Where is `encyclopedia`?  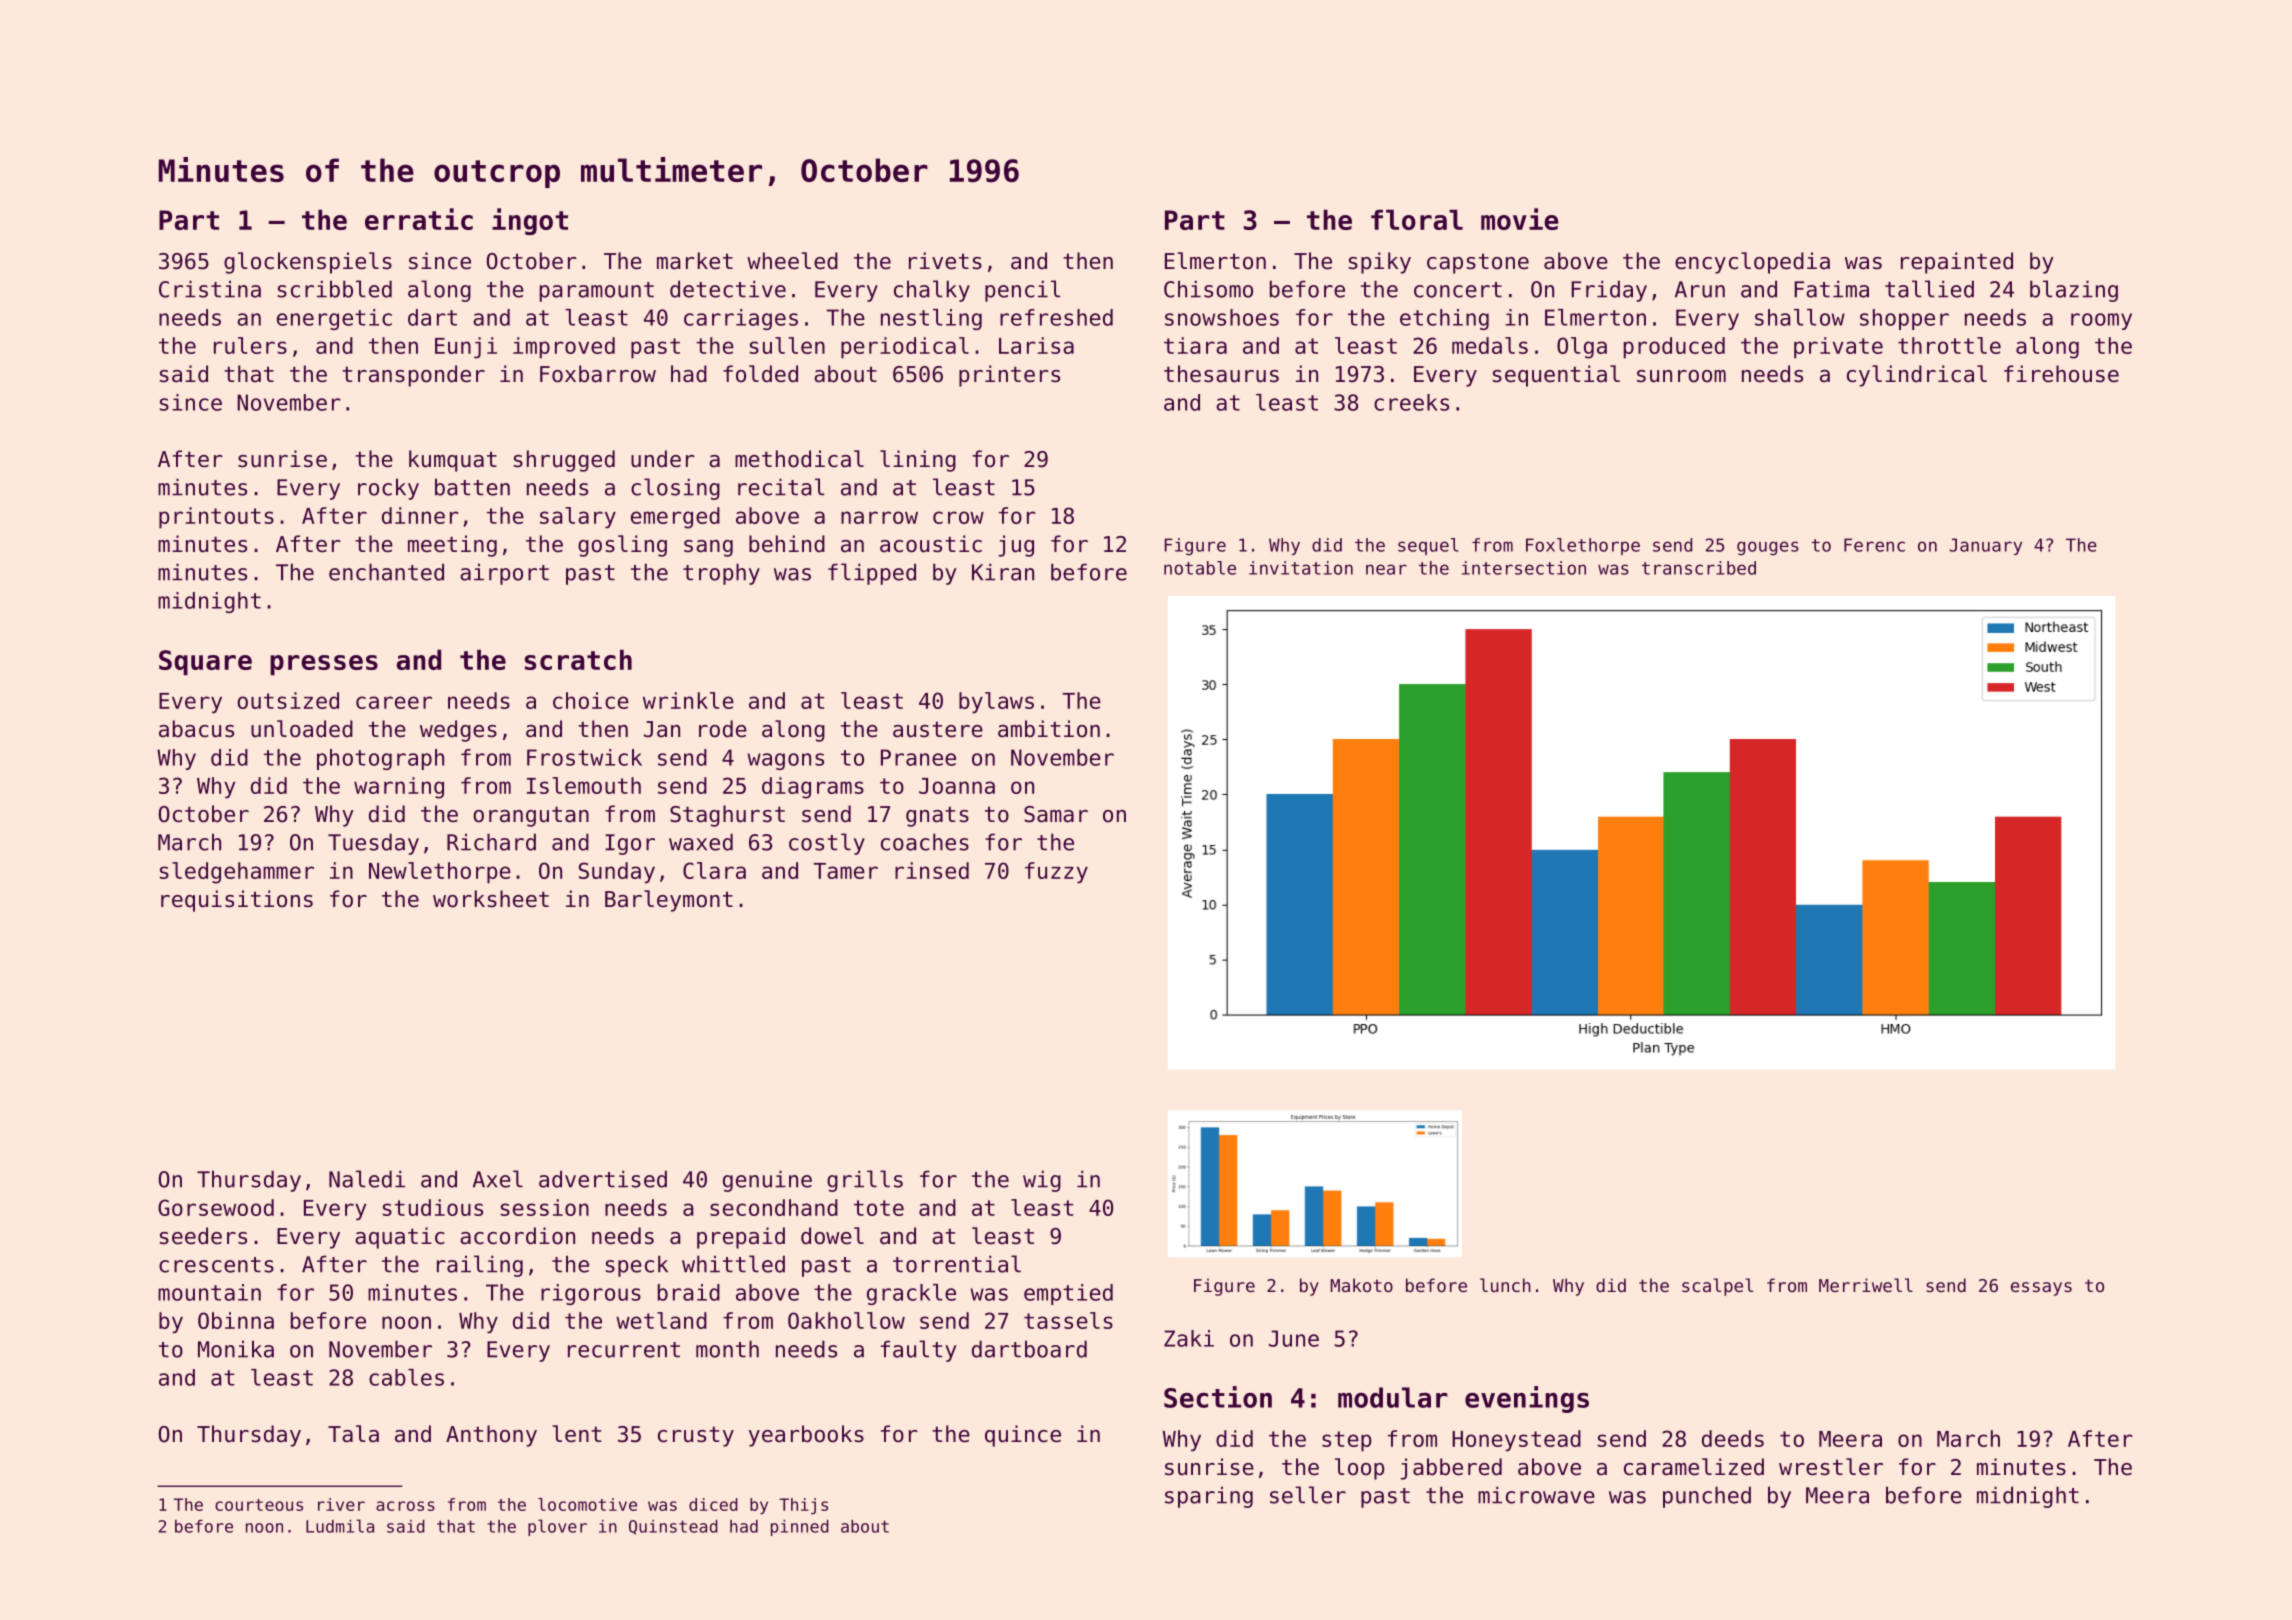 encyclopedia is located at coordinates (1752, 263).
